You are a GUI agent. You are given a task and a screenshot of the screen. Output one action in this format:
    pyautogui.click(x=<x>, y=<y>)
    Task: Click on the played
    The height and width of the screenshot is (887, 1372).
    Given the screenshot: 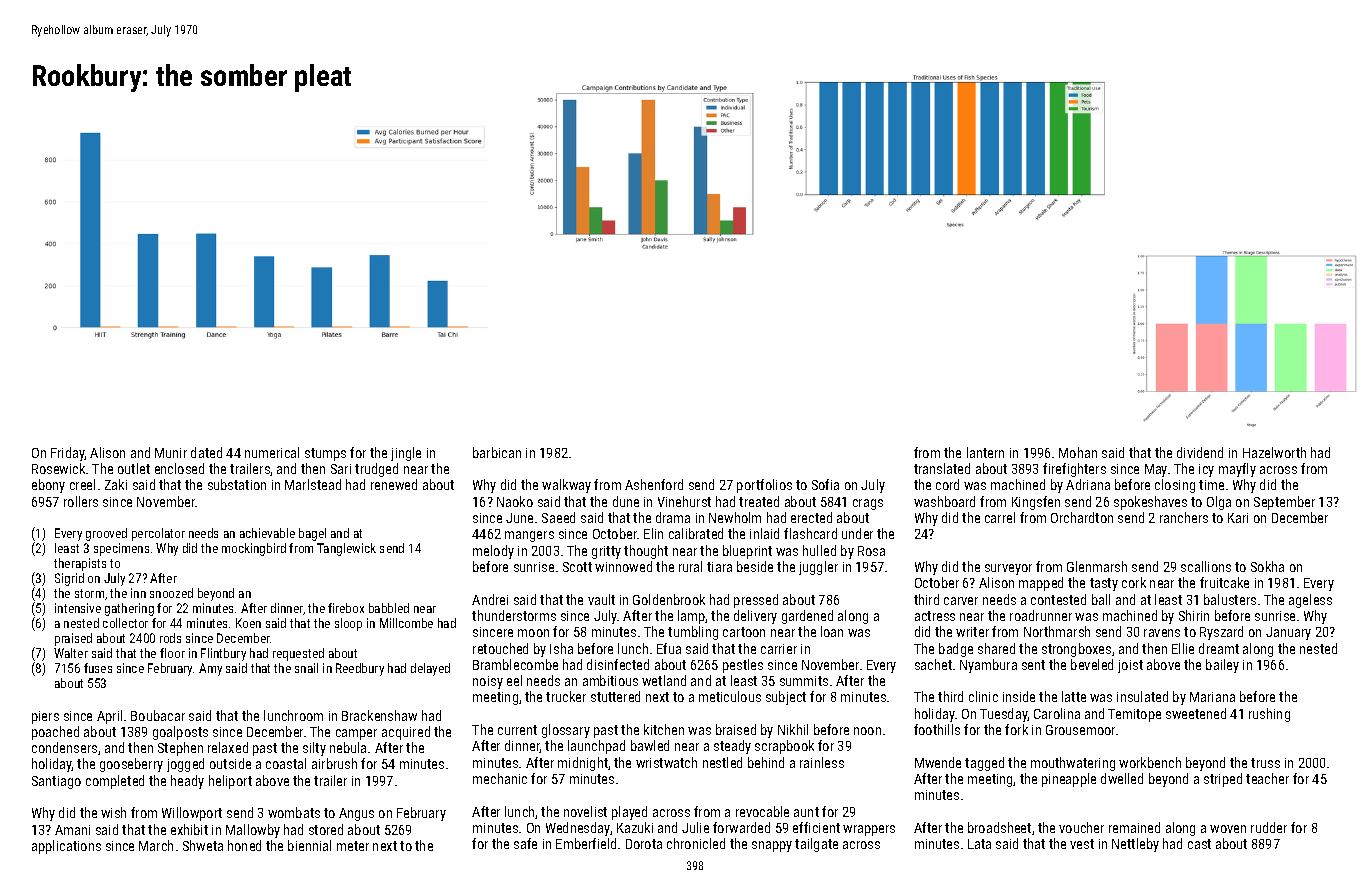 What is the action you would take?
    pyautogui.click(x=629, y=813)
